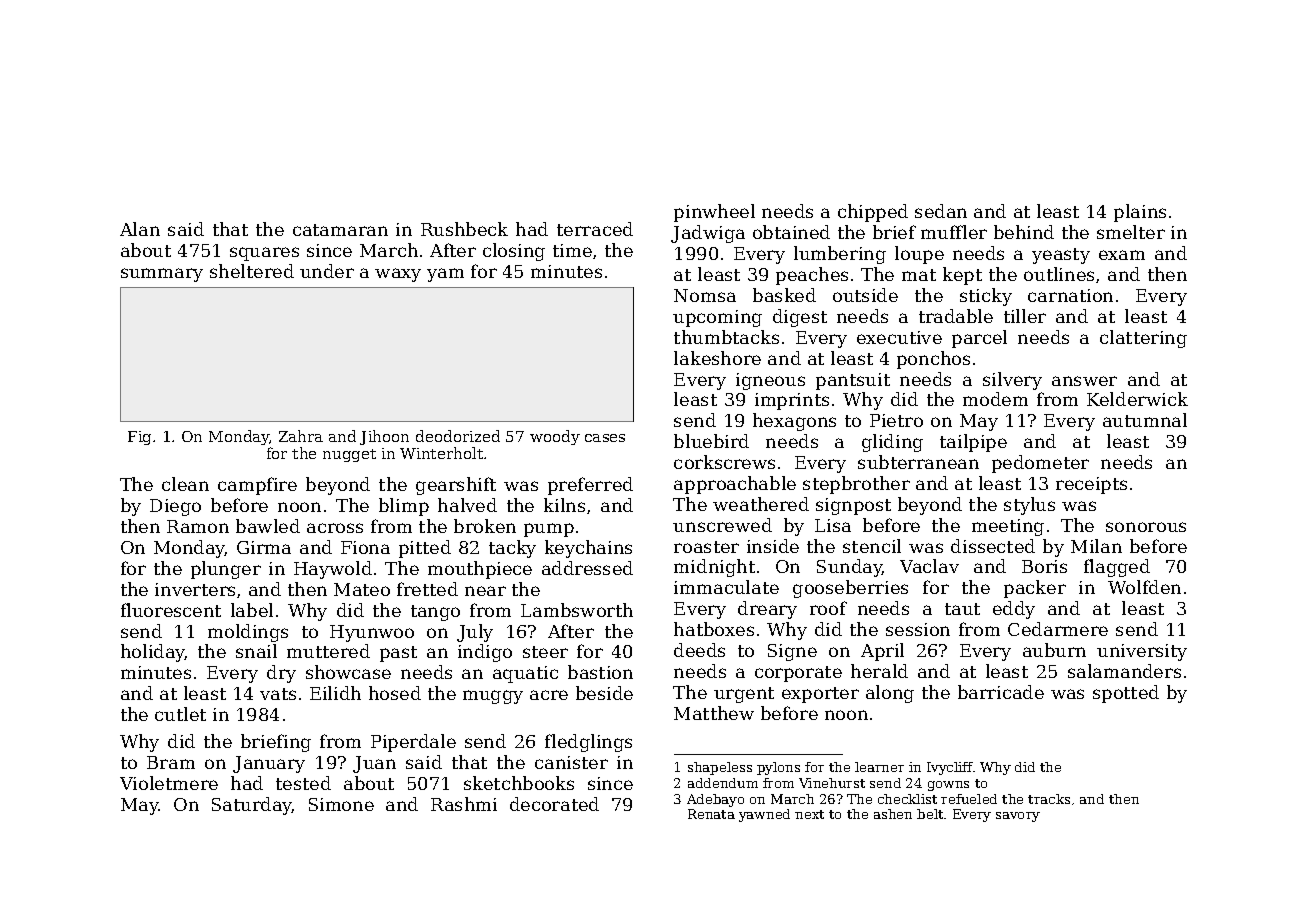 This screenshot has width=1308, height=924. I want to click on plains, so click(1140, 213).
